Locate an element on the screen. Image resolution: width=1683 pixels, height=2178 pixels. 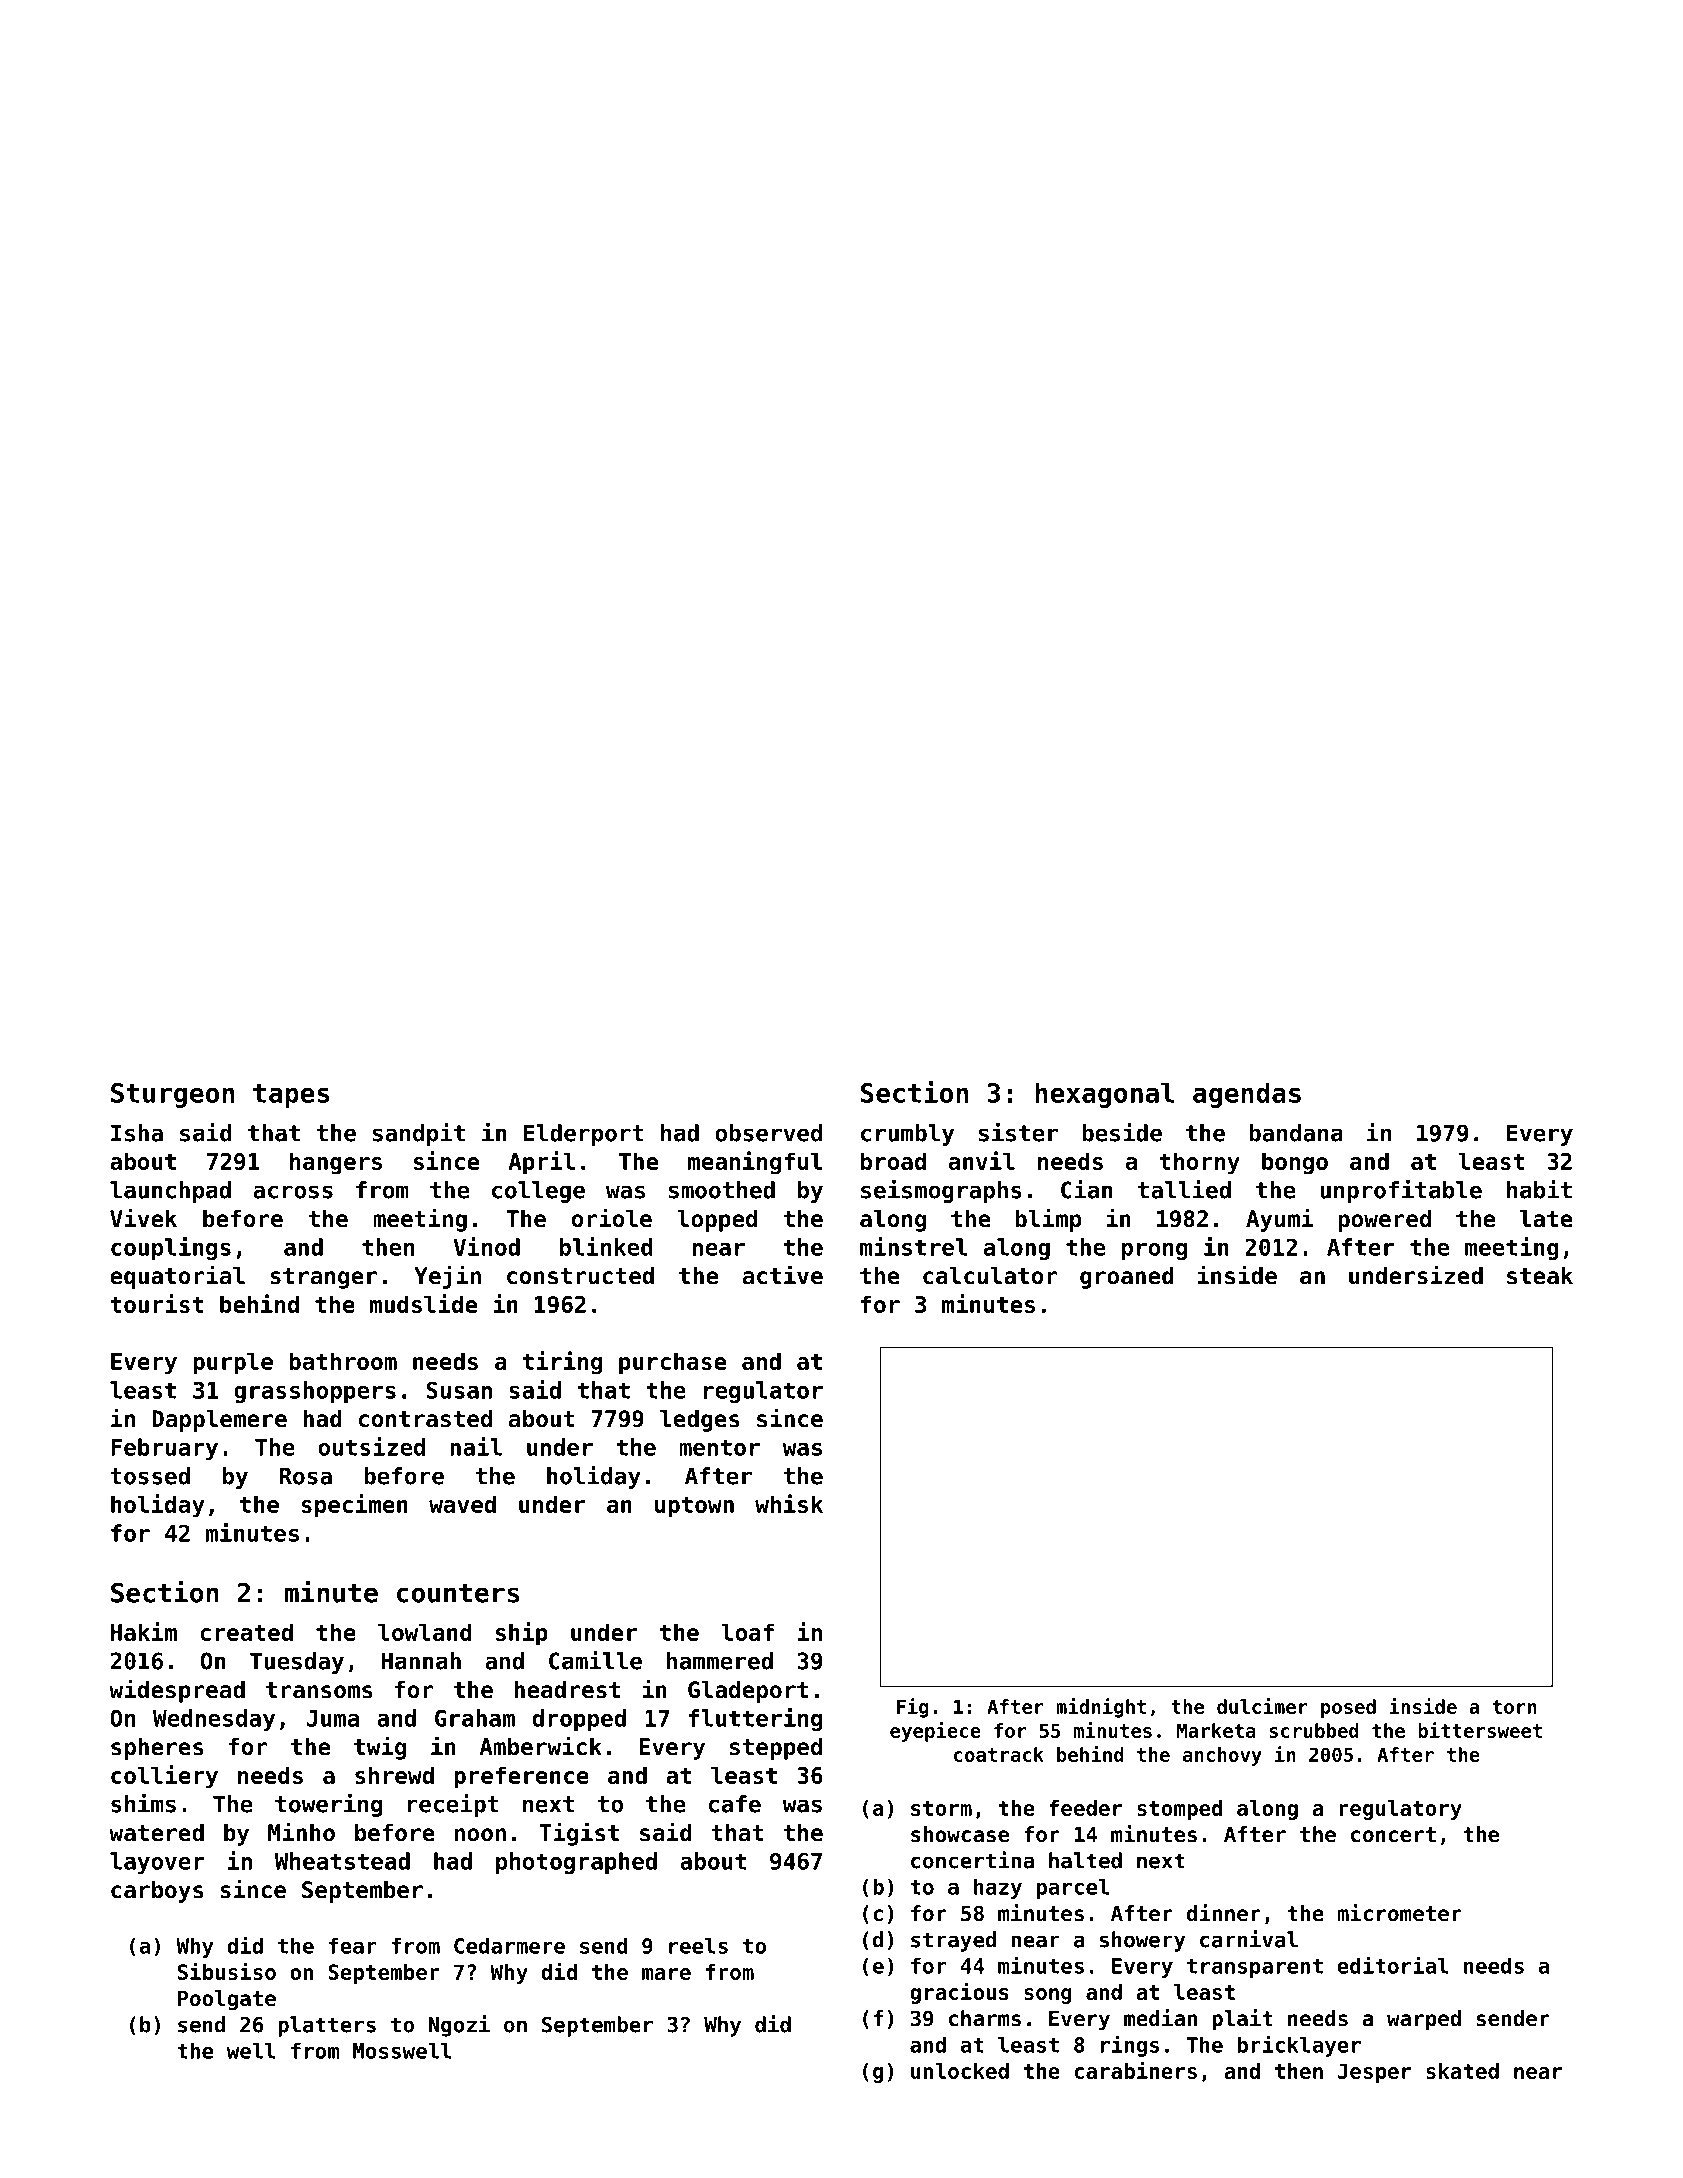
habit is located at coordinates (1539, 1189).
